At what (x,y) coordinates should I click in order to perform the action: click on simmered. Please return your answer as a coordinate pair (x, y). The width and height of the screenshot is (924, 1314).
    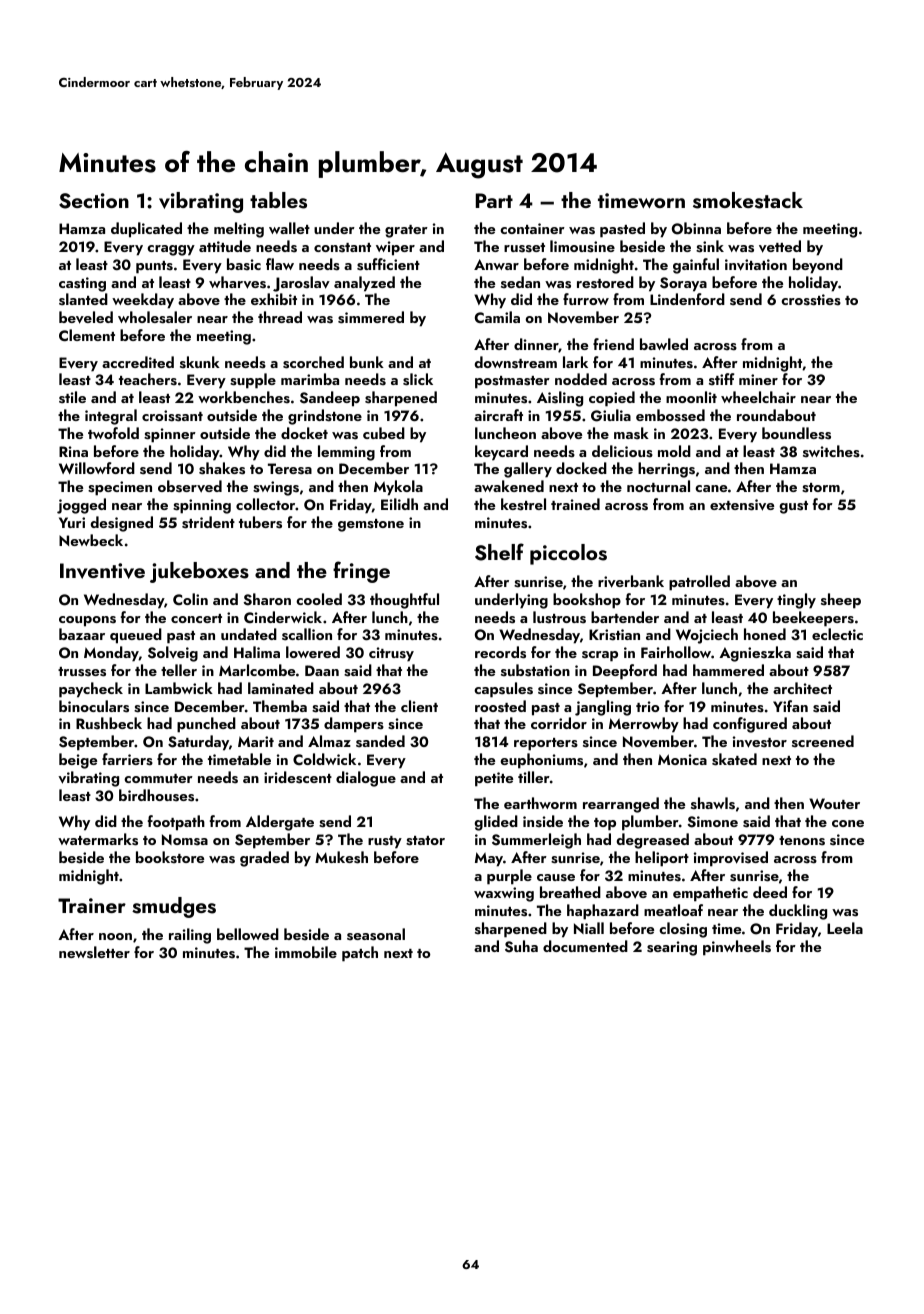
    Looking at the image, I should click on (371, 317).
